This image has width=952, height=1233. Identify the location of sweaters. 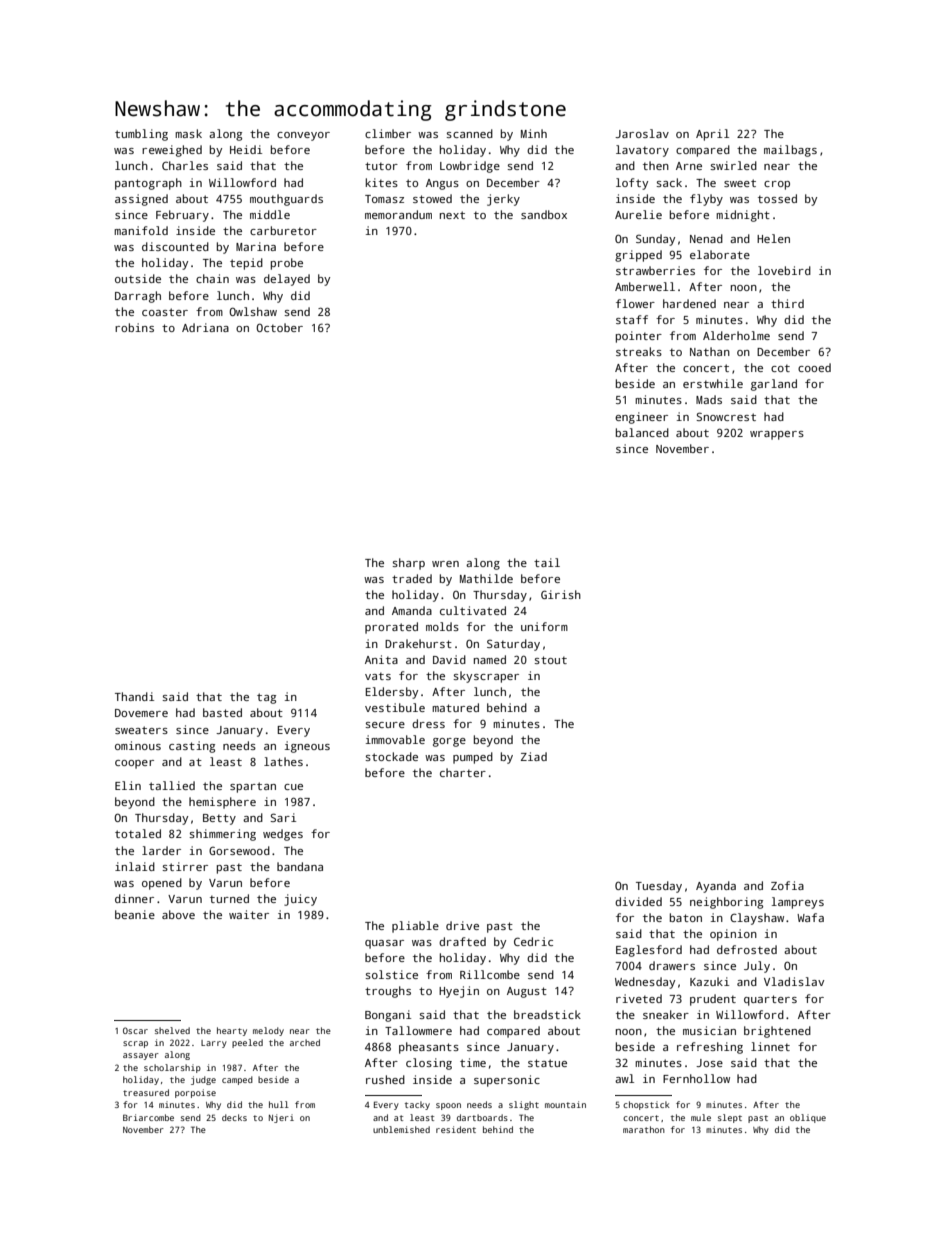
(141, 730).
